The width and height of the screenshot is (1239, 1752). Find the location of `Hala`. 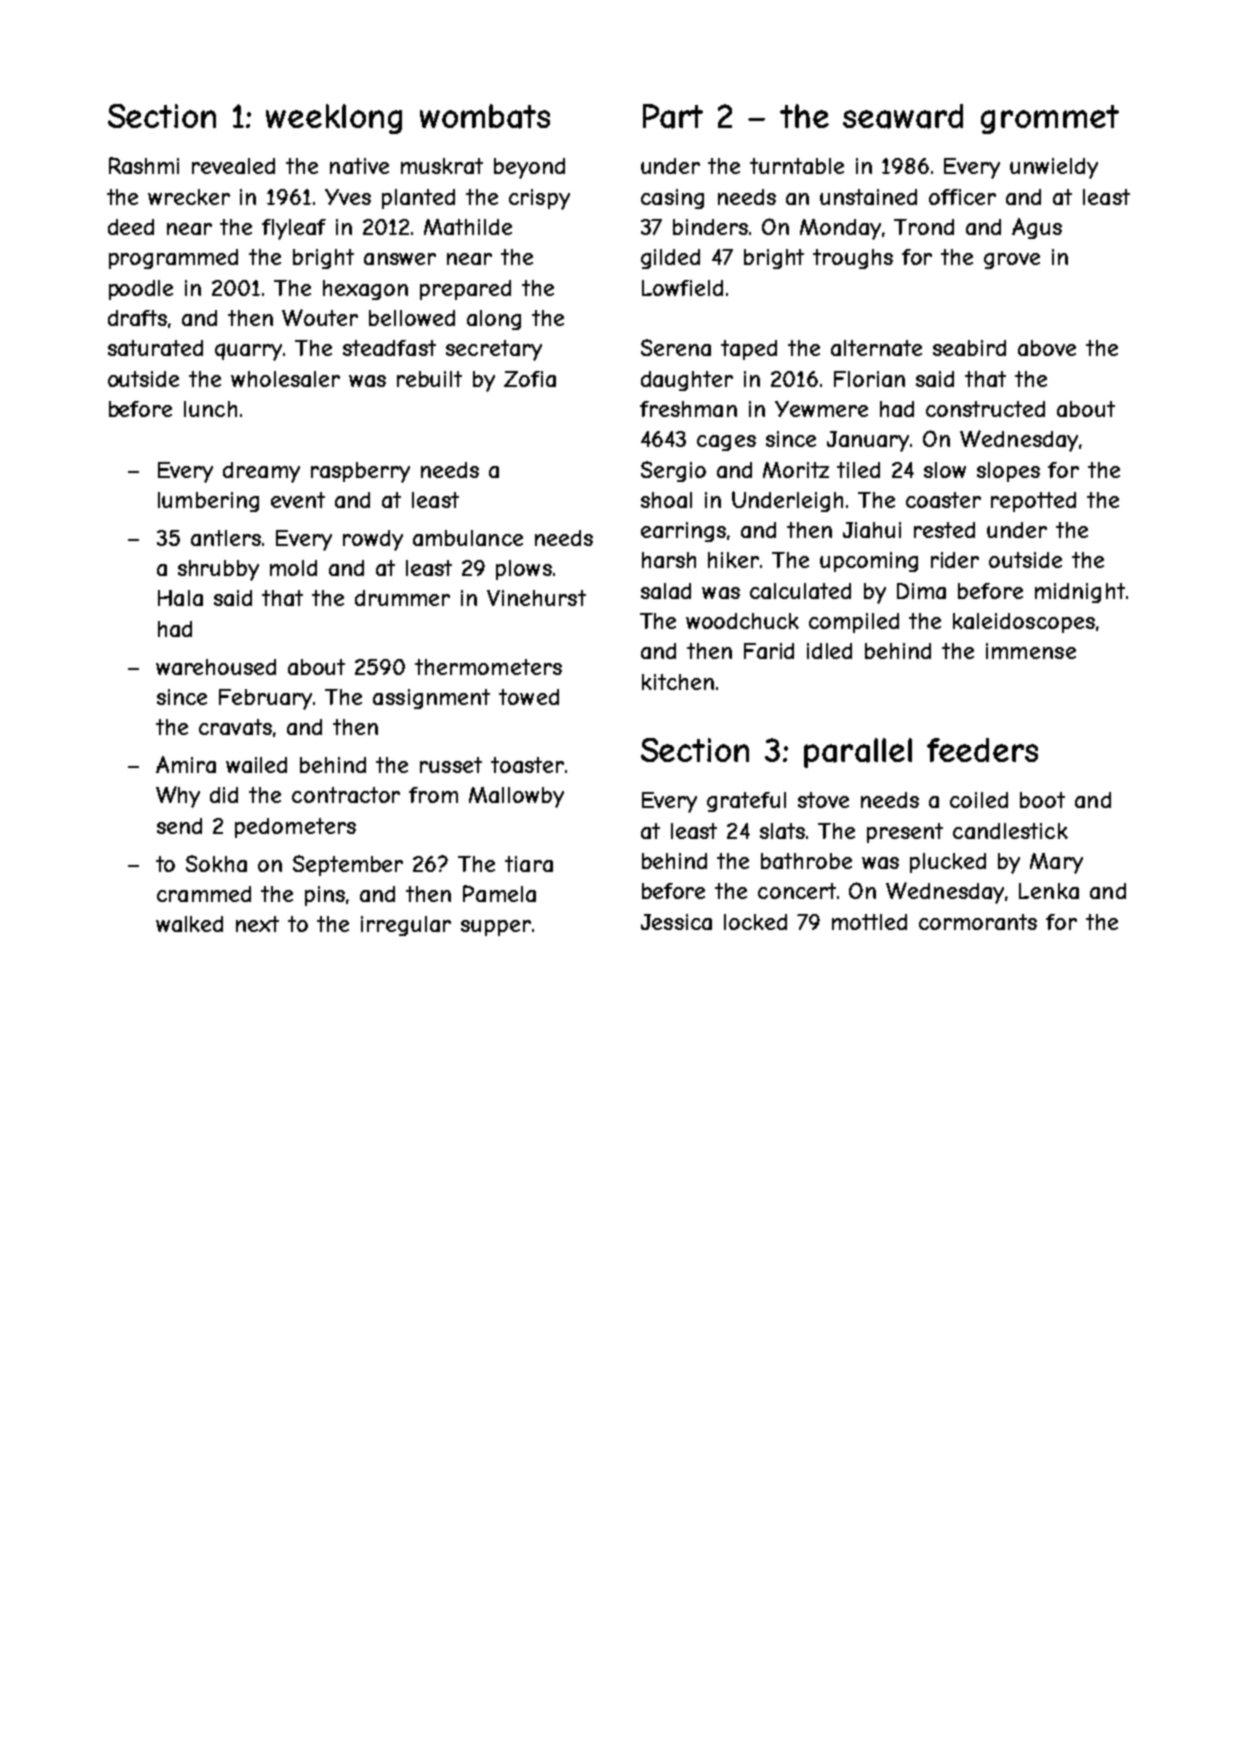

Hala is located at coordinates (180, 598).
